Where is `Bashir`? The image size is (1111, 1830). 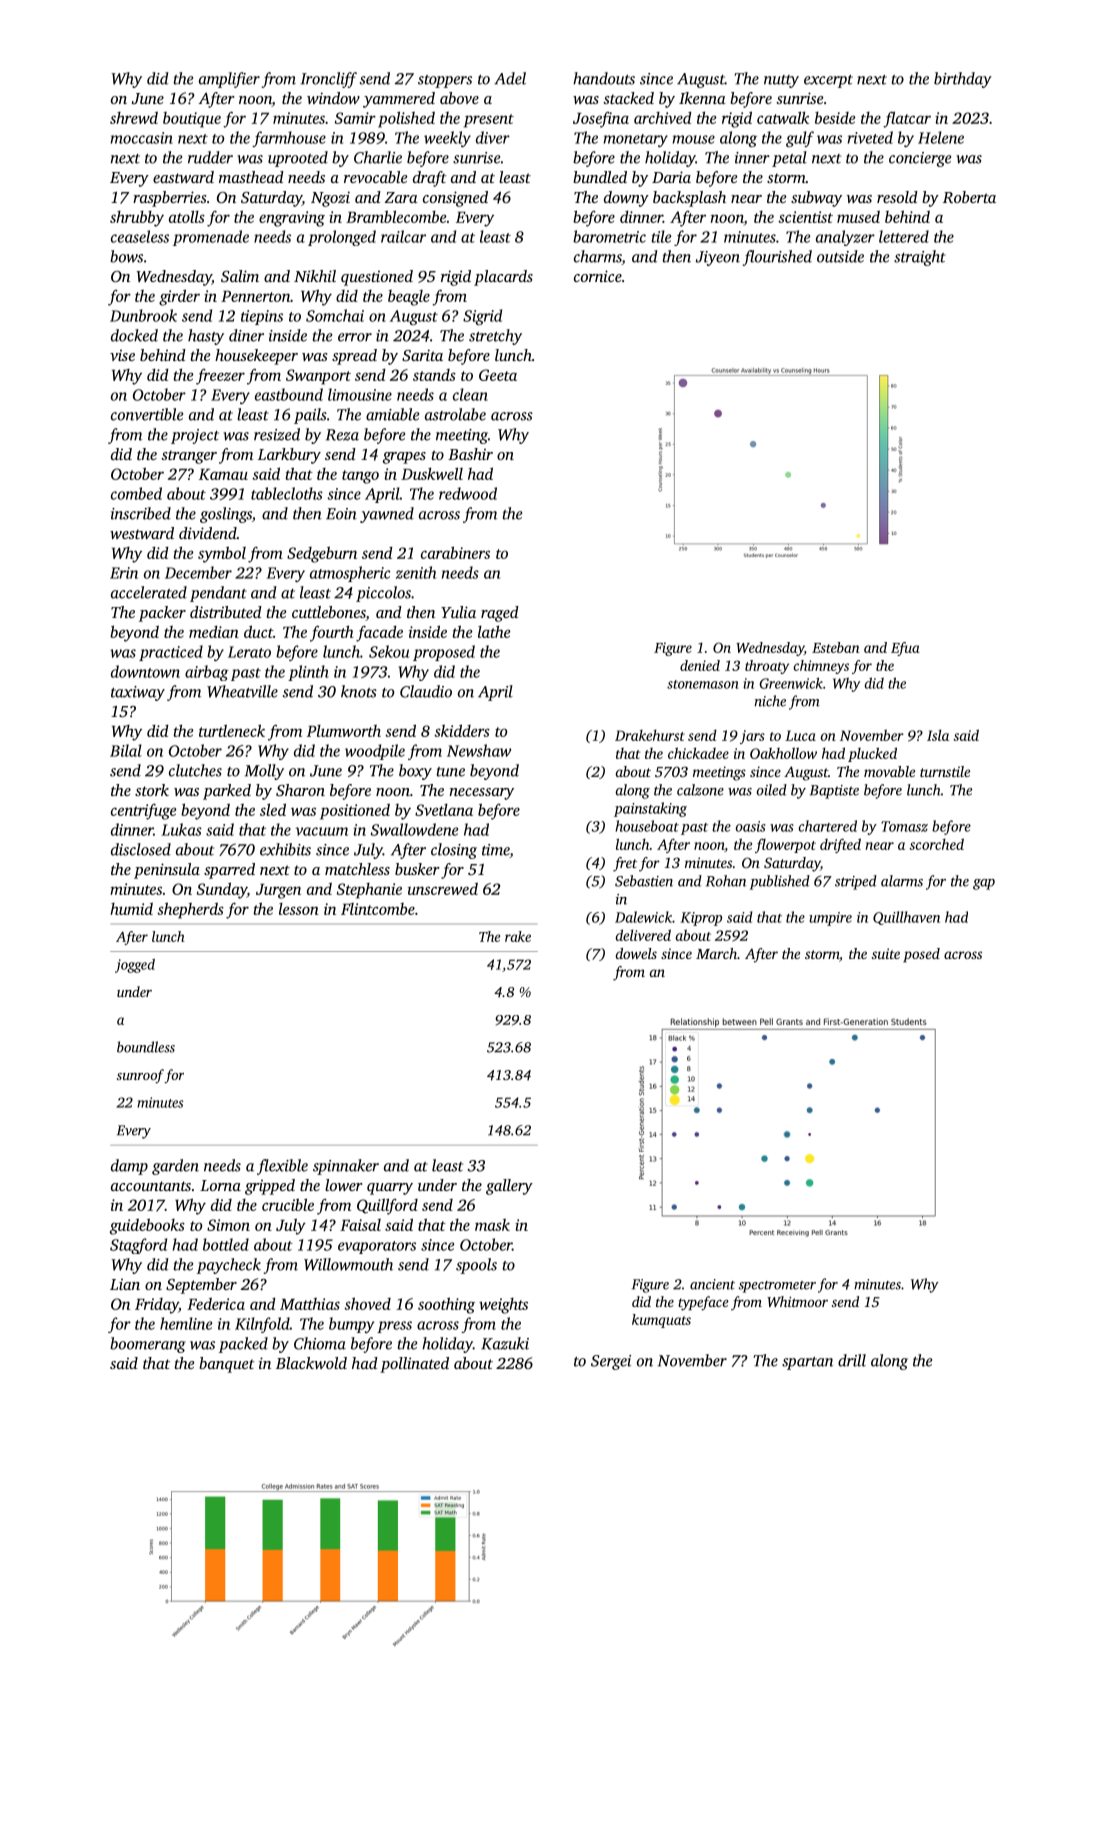
Bashir is located at coordinates (470, 454).
